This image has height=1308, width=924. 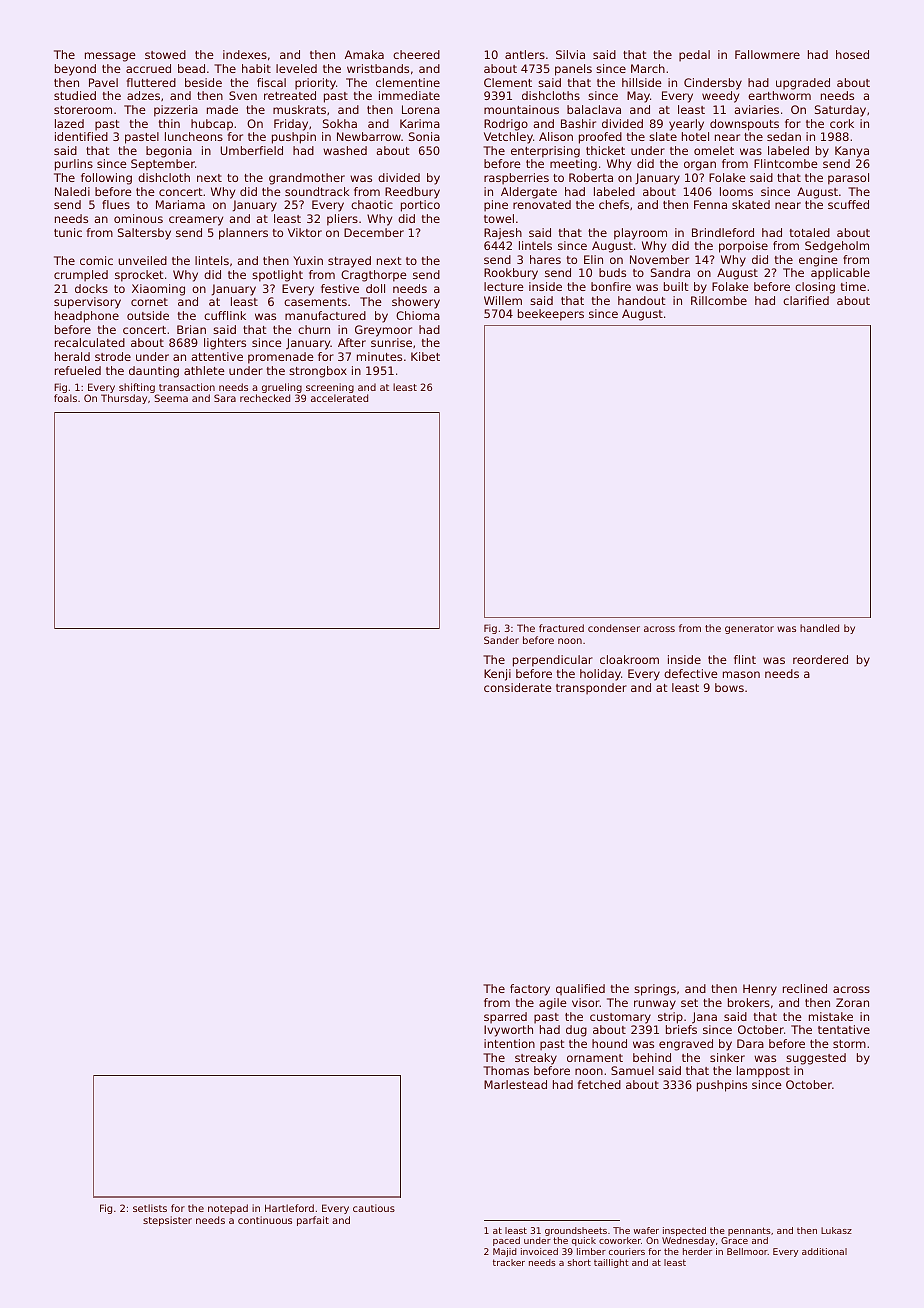 What do you see at coordinates (676, 286) in the image?
I see `built` at bounding box center [676, 286].
